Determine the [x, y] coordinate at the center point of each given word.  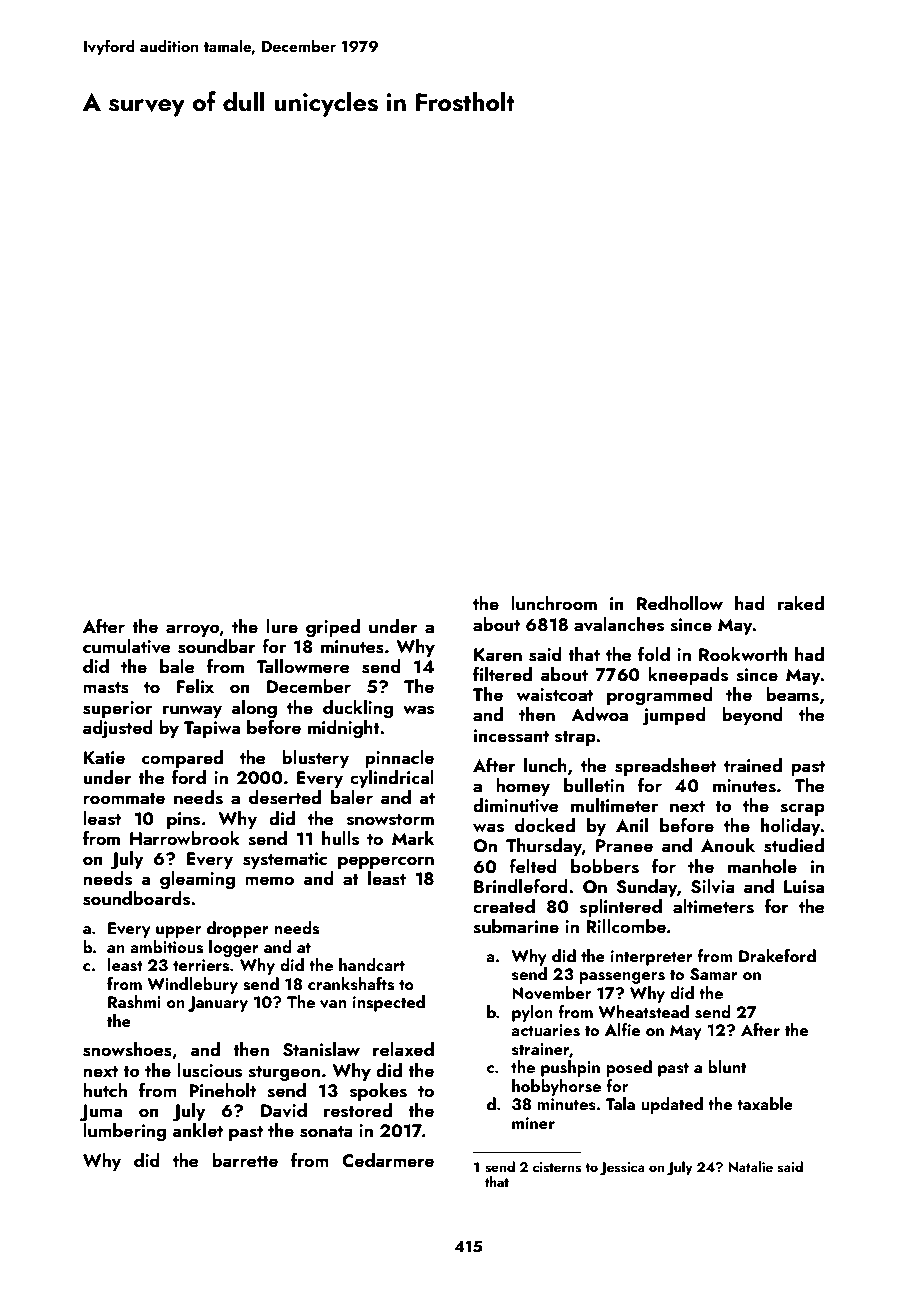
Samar [714, 974]
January [218, 1004]
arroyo [193, 630]
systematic [285, 860]
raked [801, 603]
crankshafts [351, 984]
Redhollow [680, 603]
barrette [245, 1160]
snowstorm [390, 820]
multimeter [614, 805]
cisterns [557, 1167]
